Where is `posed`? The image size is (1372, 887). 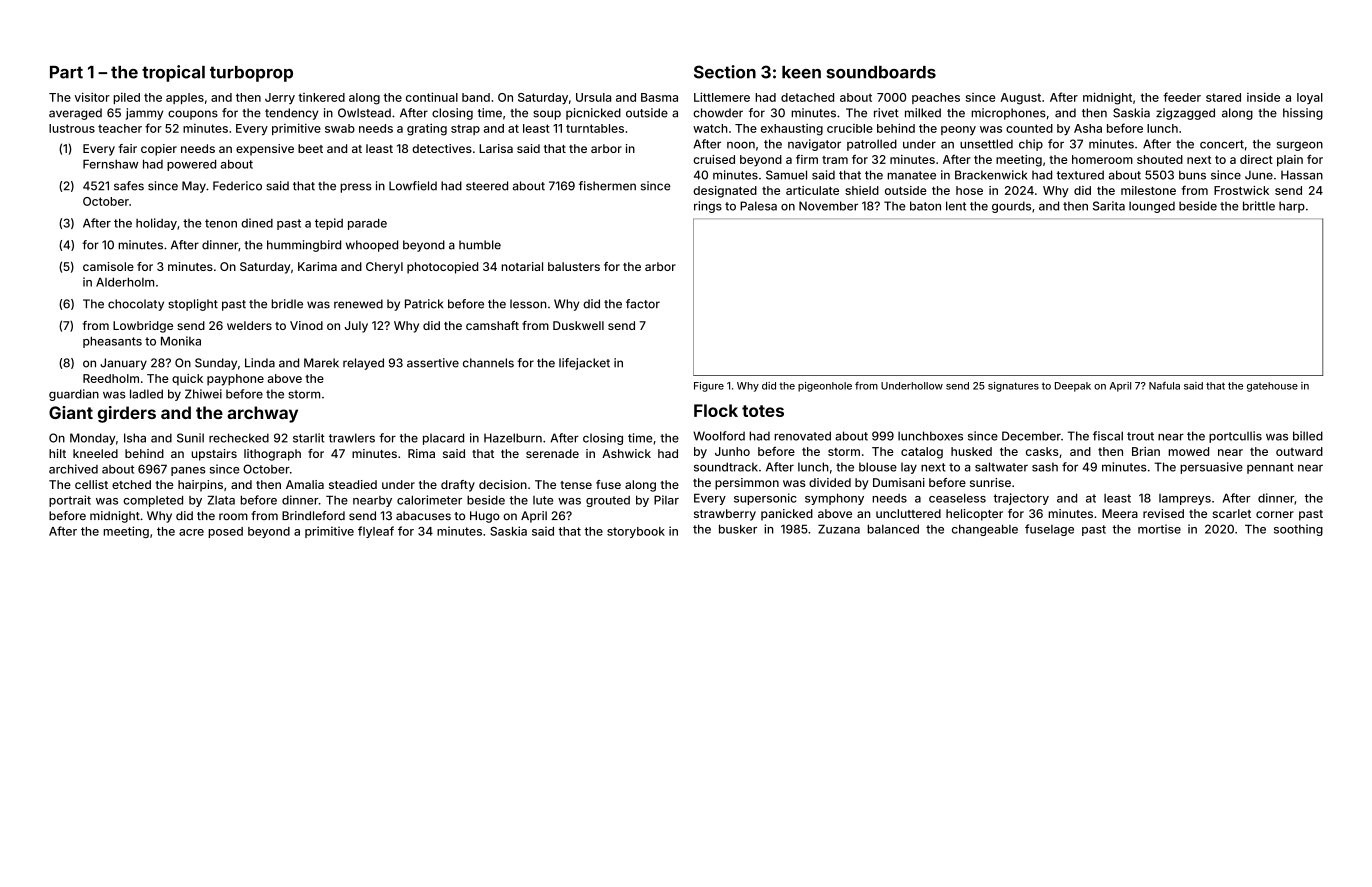 posed is located at coordinates (225, 532).
